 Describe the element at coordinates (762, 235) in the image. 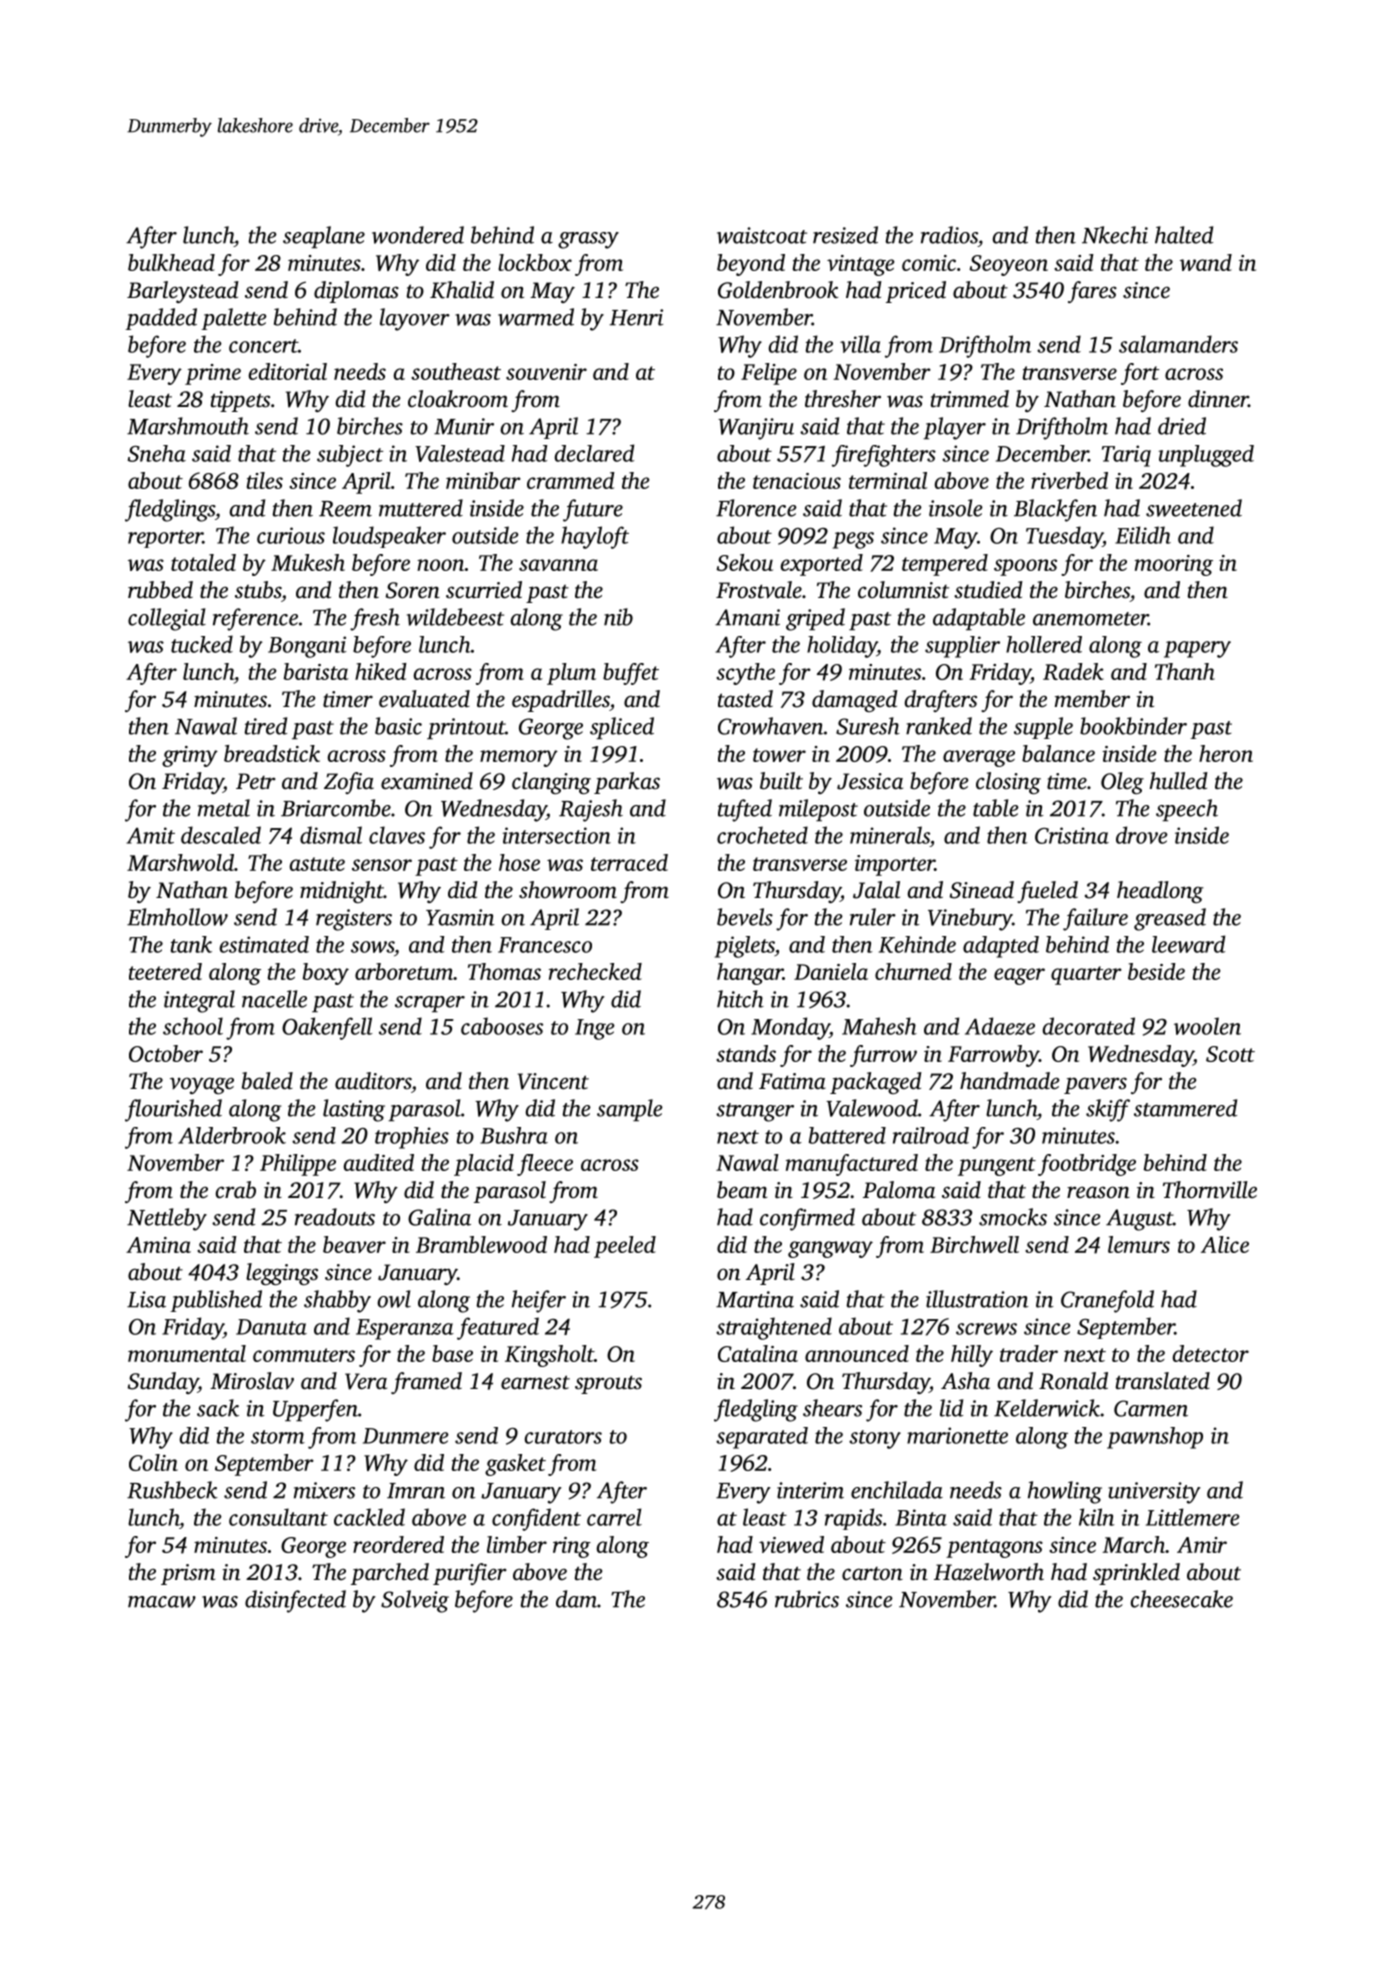

I see `waistcoat` at that location.
